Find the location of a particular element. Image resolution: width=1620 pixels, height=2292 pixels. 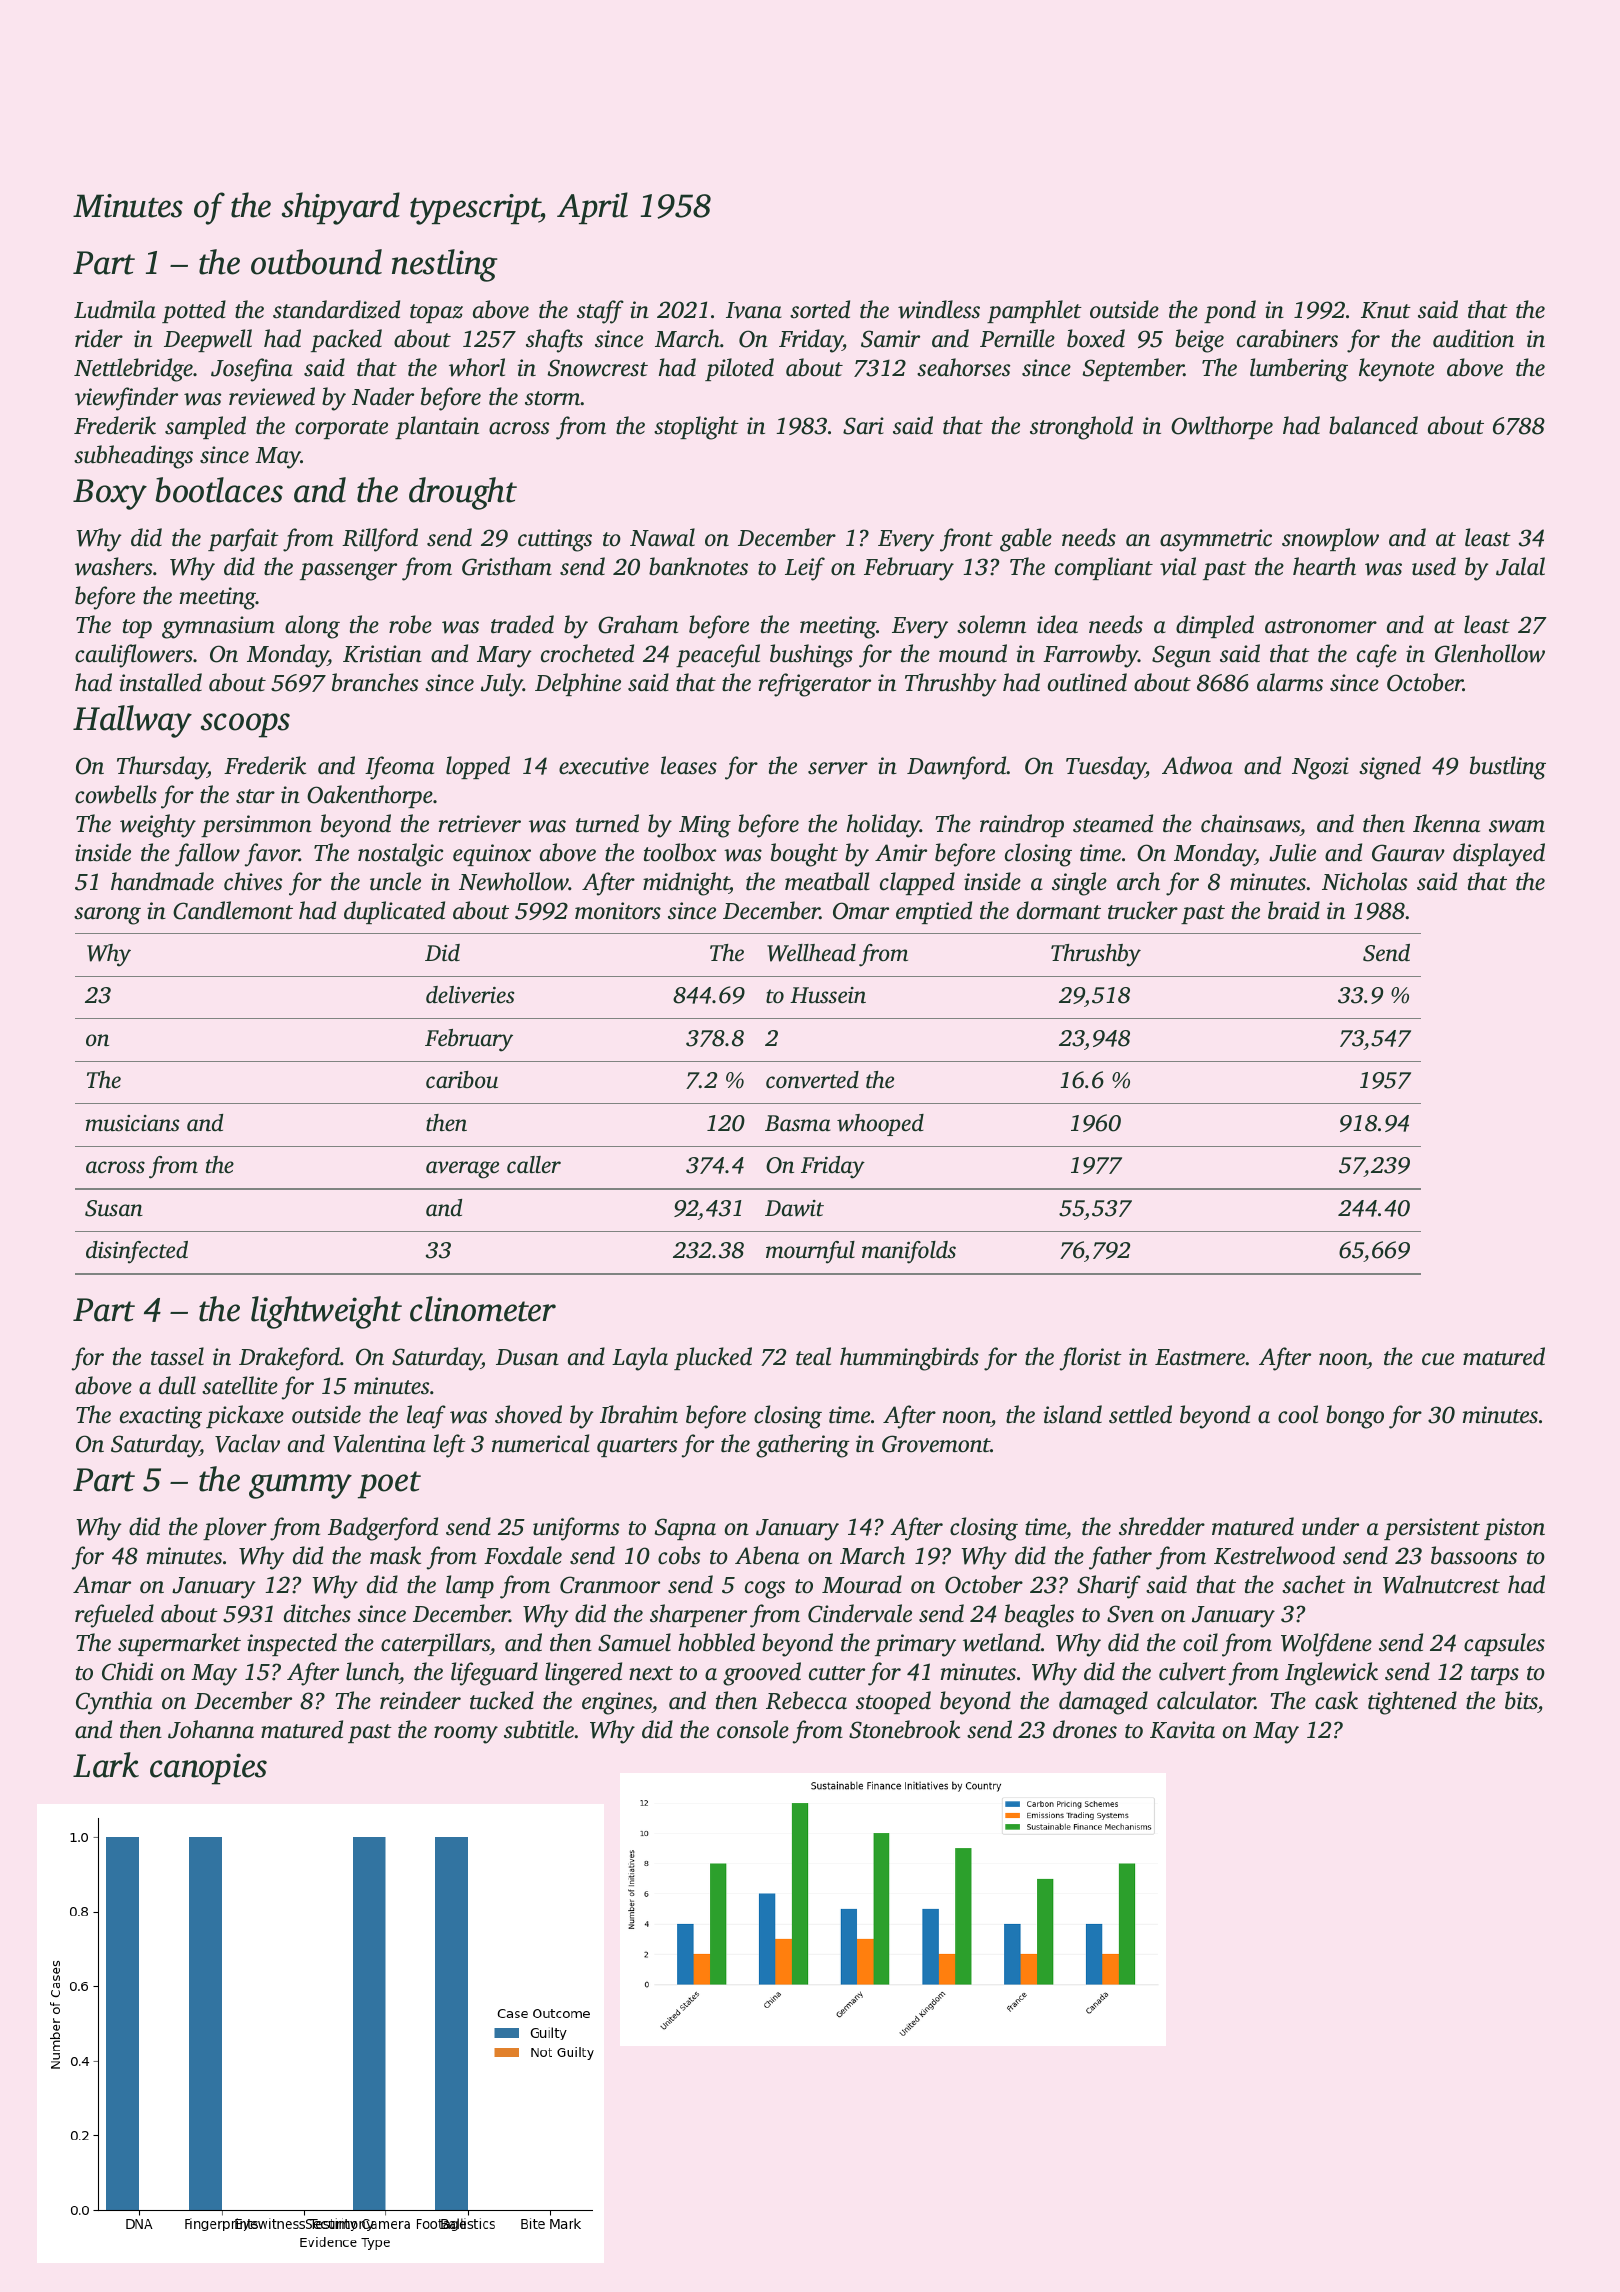

steamed is located at coordinates (1113, 823).
